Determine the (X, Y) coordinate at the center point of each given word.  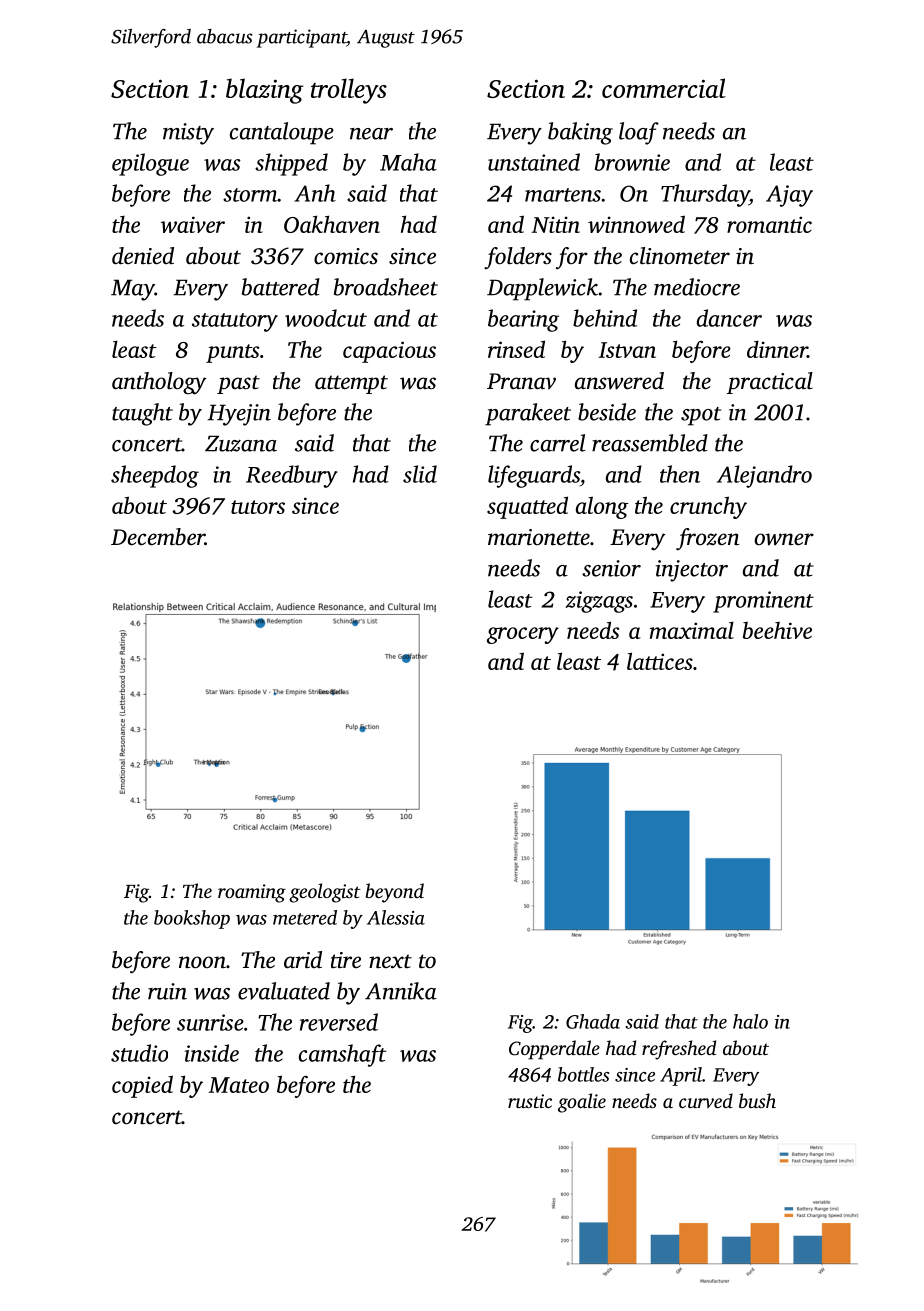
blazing (265, 91)
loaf (639, 133)
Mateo (239, 1085)
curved (706, 1100)
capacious (389, 352)
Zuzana (241, 443)
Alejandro (764, 476)
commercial (664, 88)
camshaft (343, 1055)
